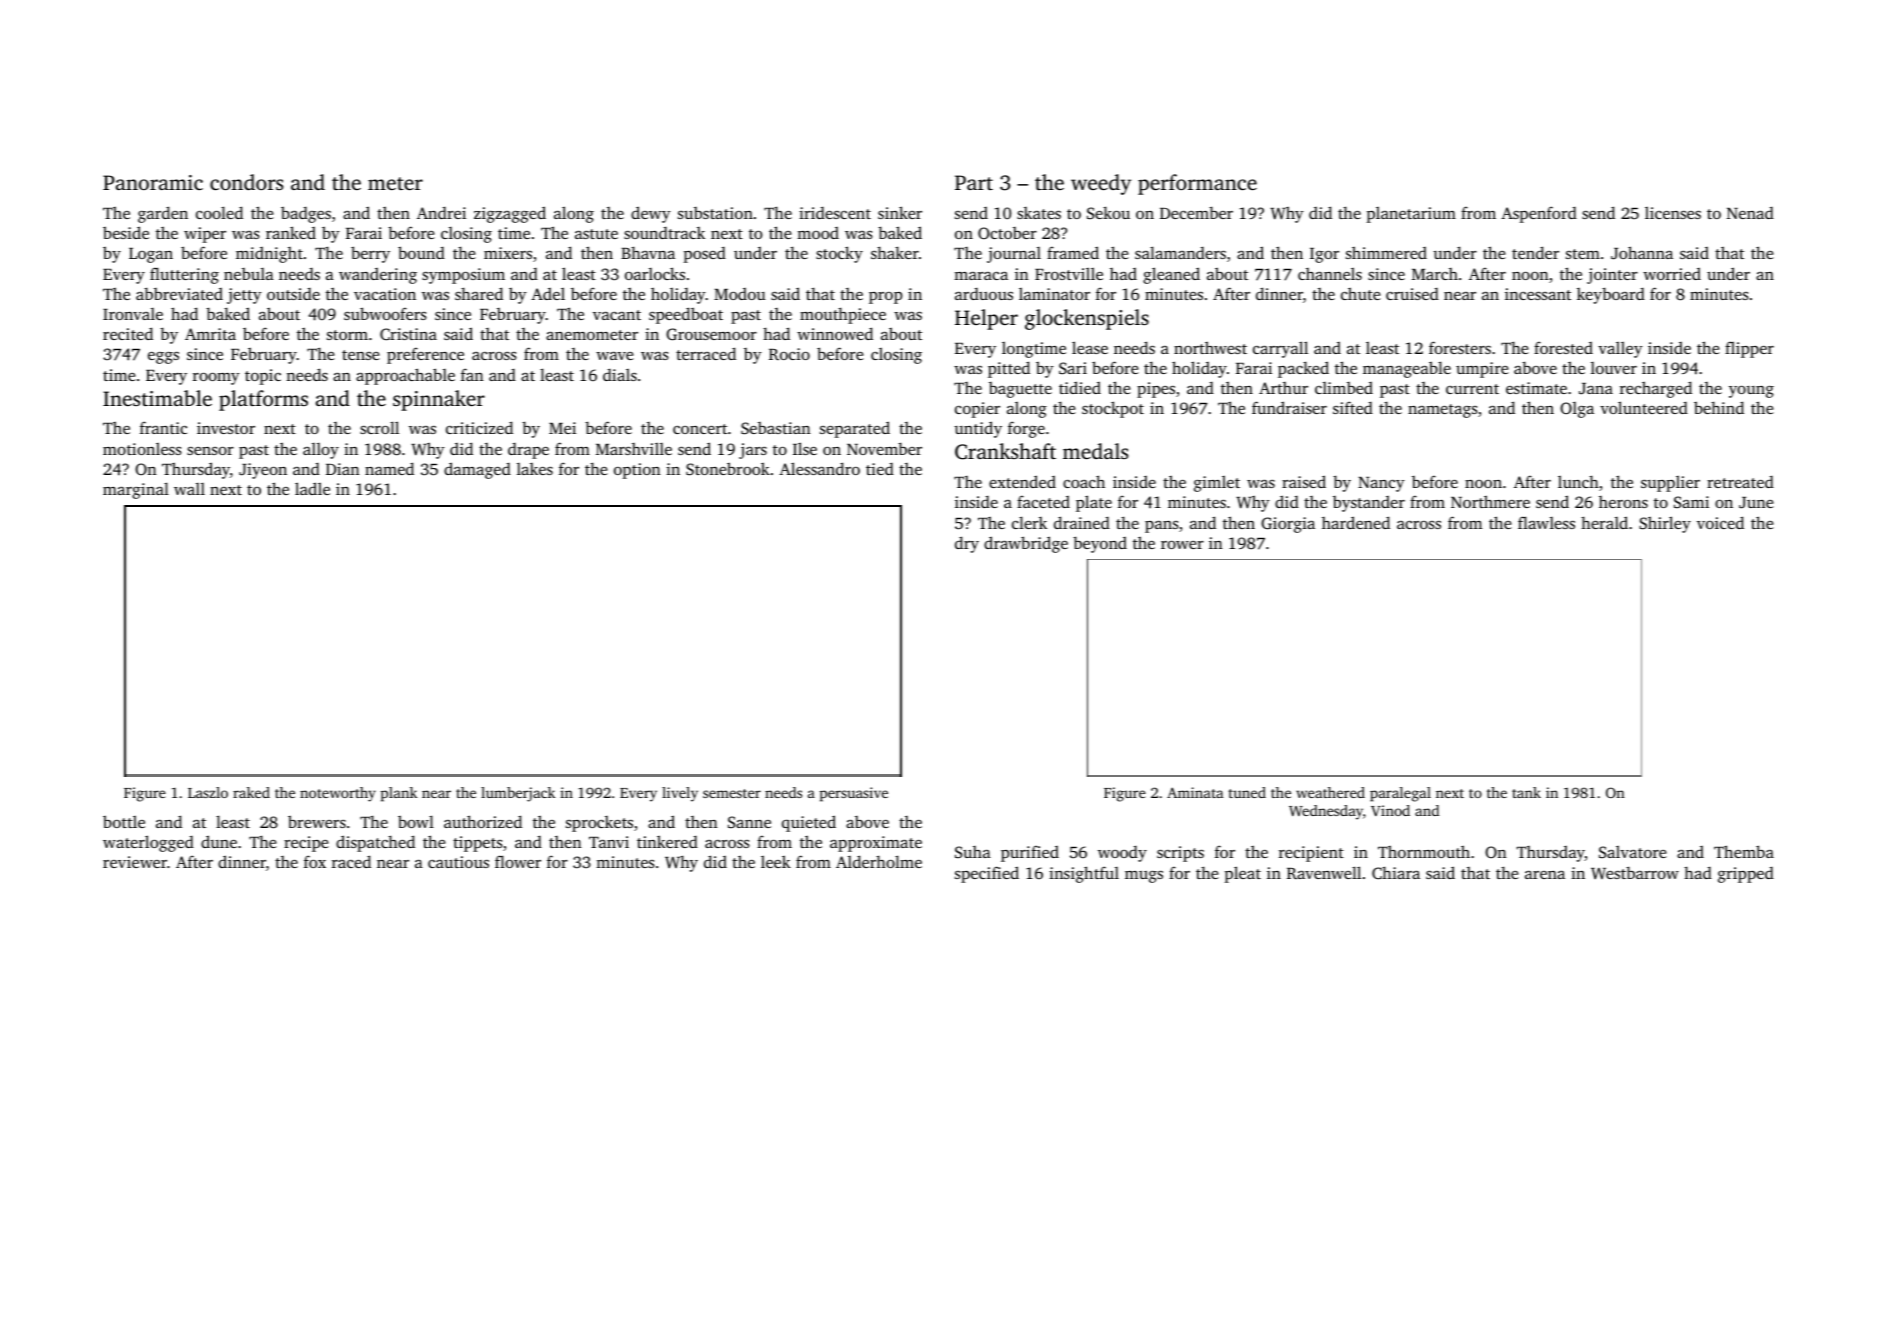  What do you see at coordinates (974, 182) in the page?
I see `Part` at bounding box center [974, 182].
